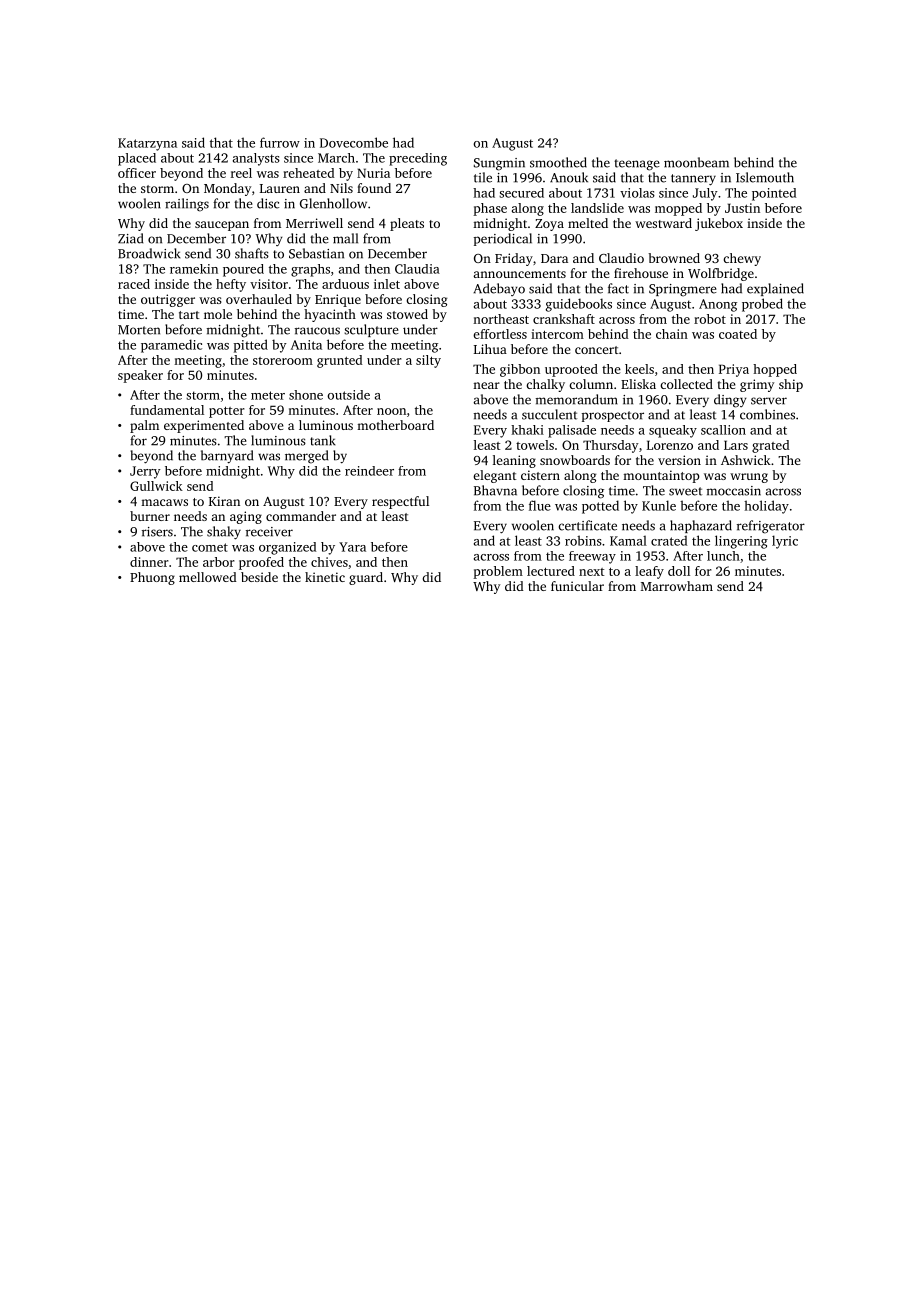 Image resolution: width=924 pixels, height=1314 pixels. I want to click on Broadwick, so click(149, 253).
